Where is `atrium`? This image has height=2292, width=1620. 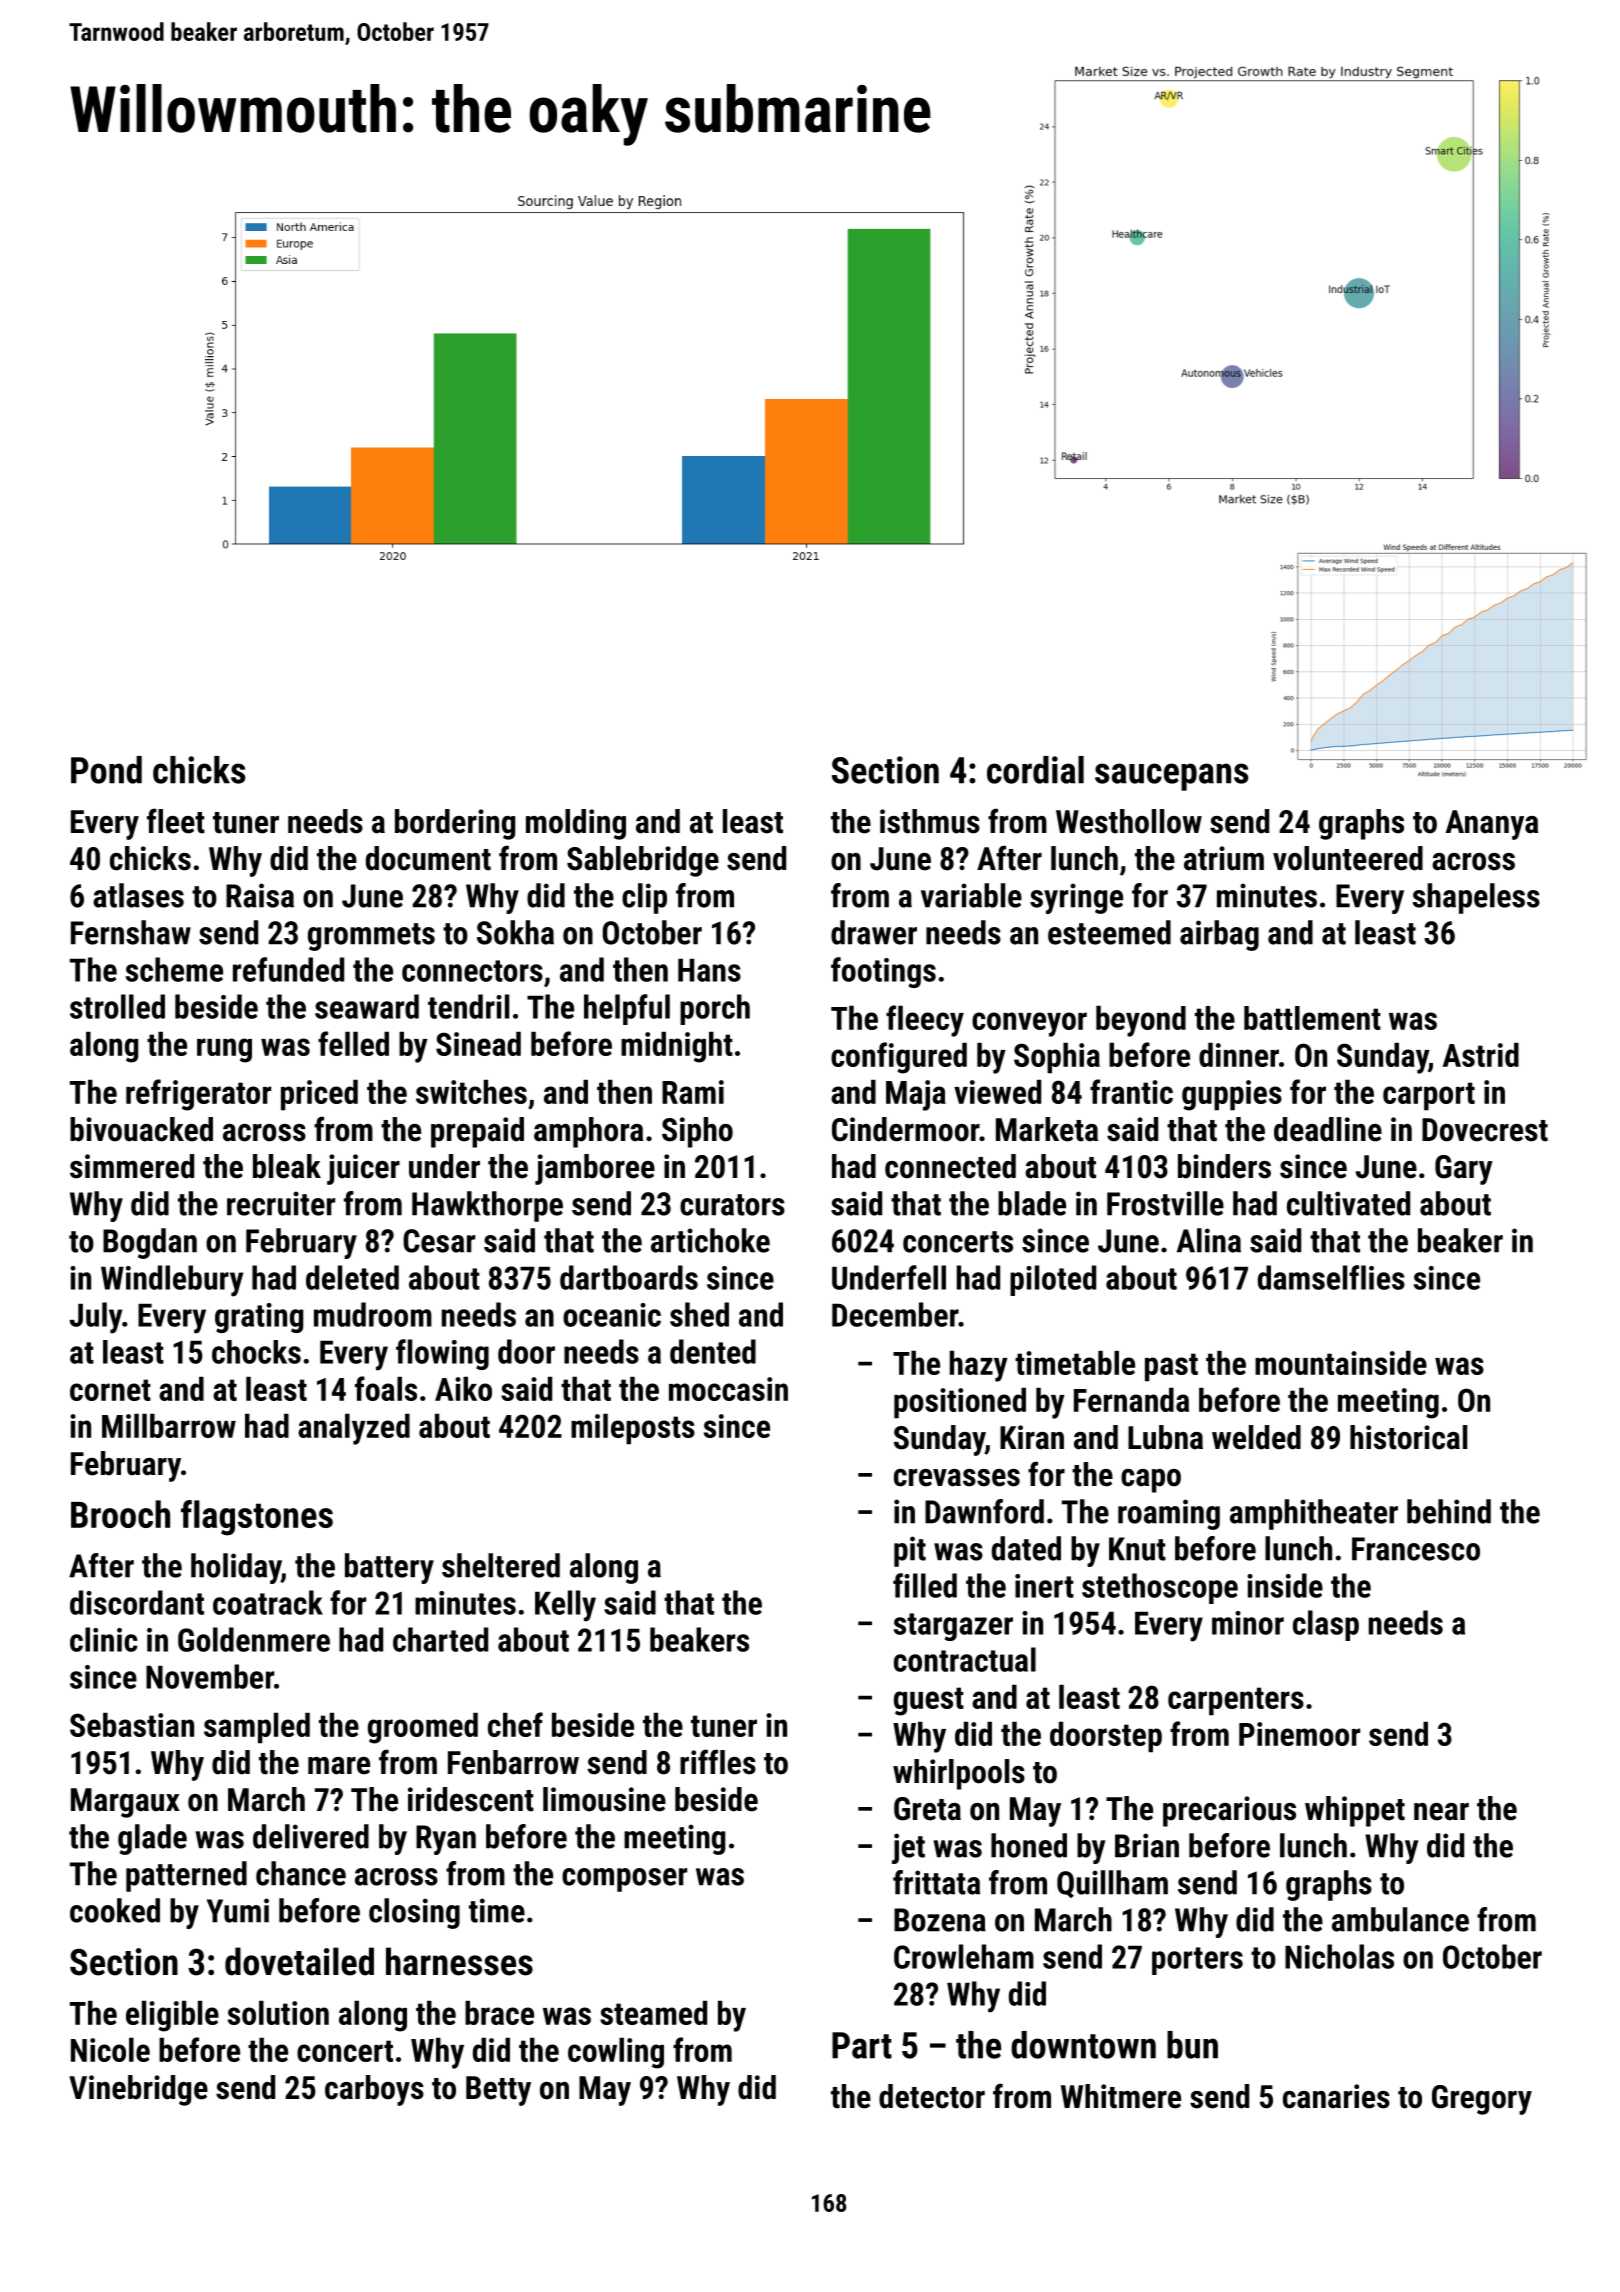
atrium is located at coordinates (1224, 858).
